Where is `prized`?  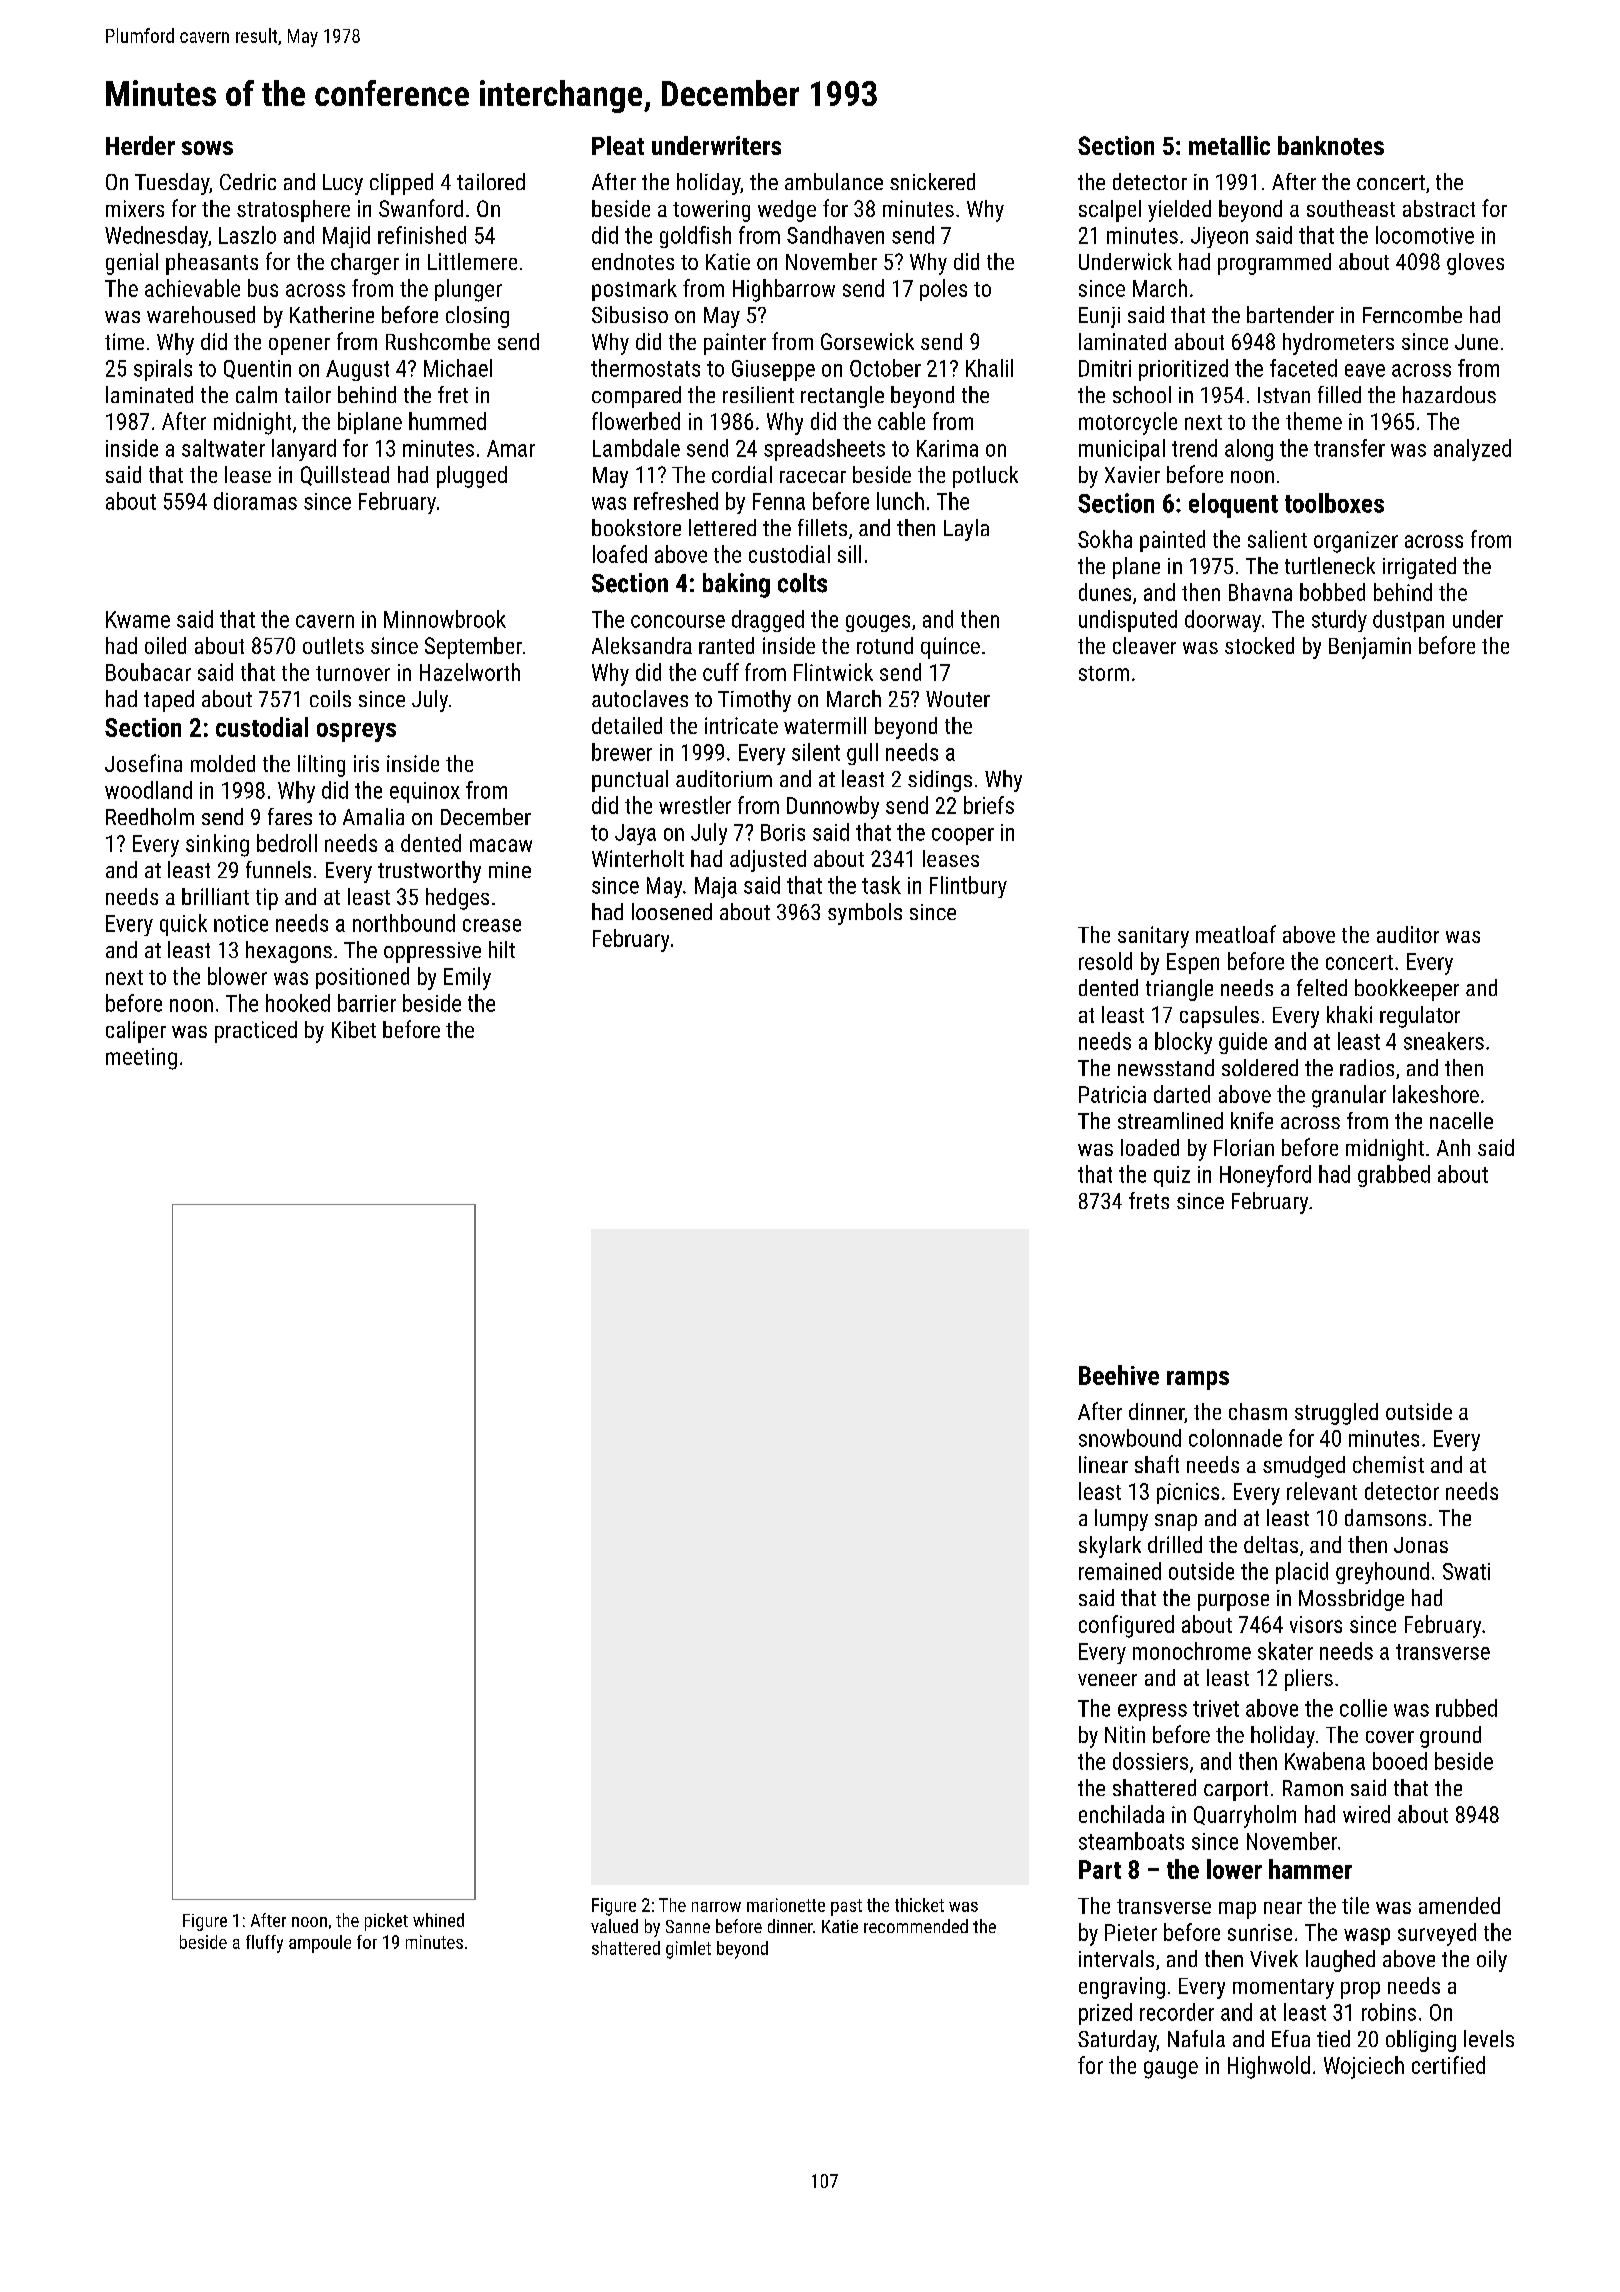
prized is located at coordinates (1105, 2014).
